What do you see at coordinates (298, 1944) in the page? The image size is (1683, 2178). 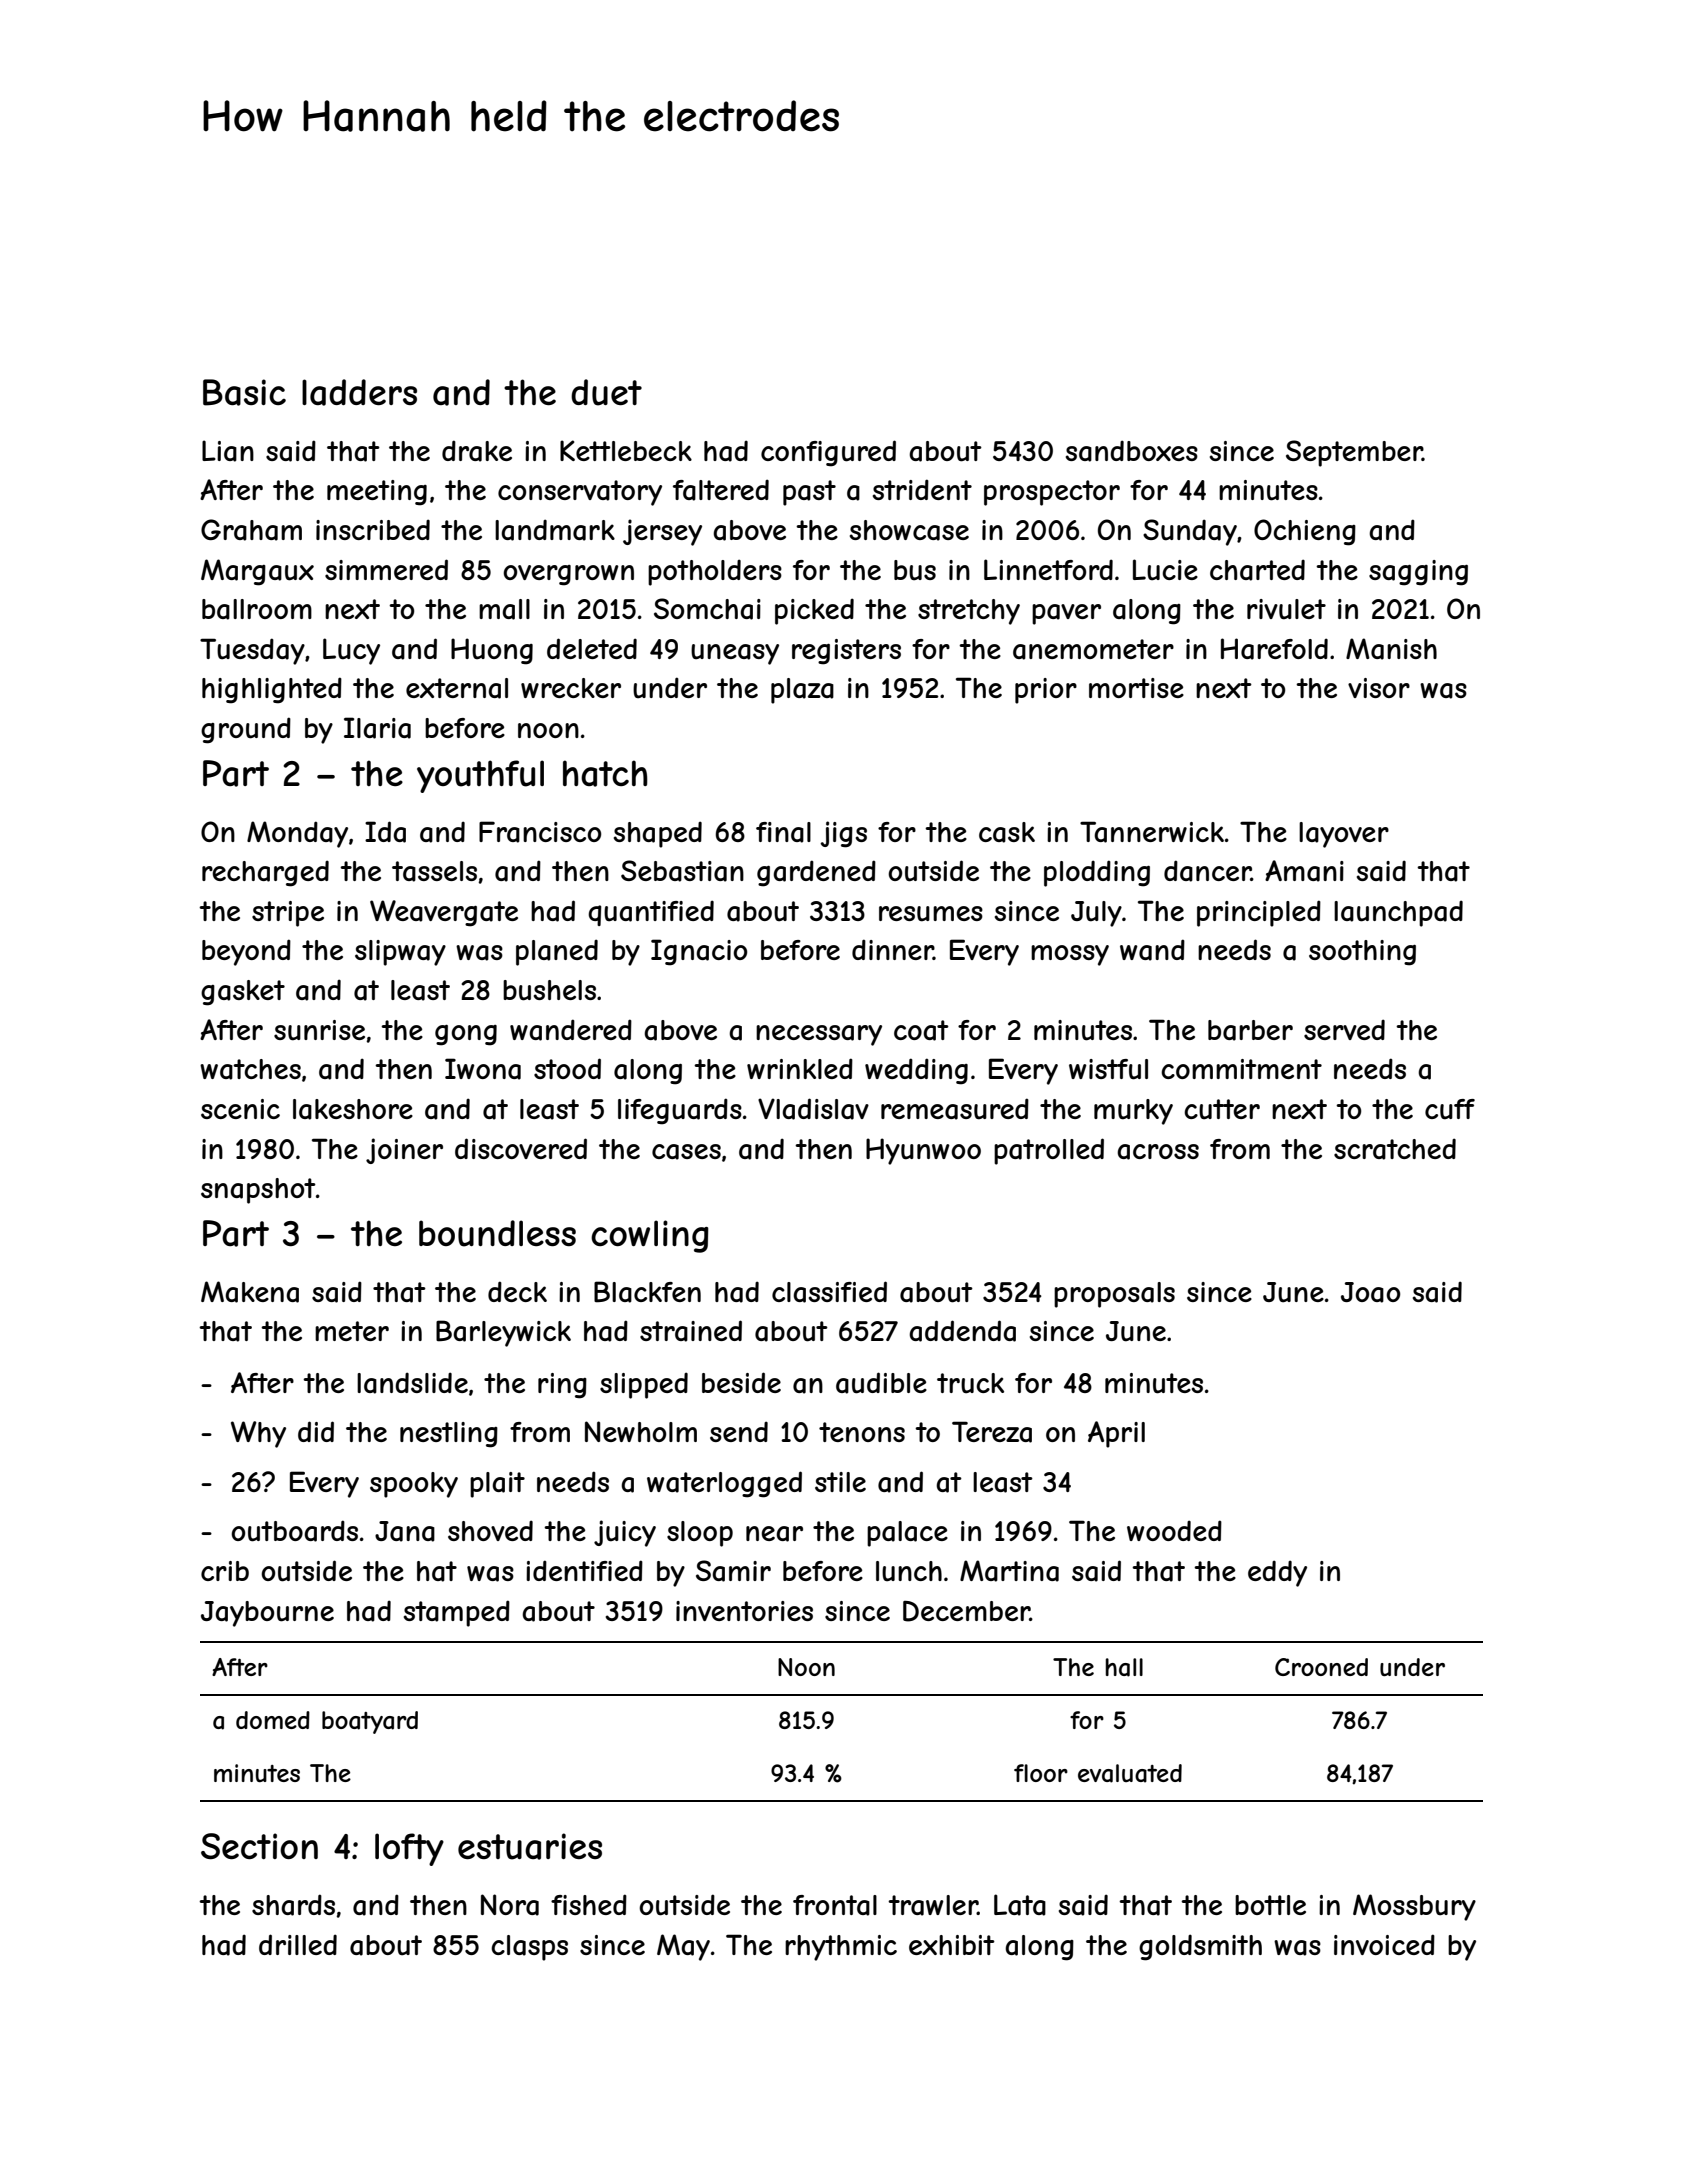 I see `drilled` at bounding box center [298, 1944].
